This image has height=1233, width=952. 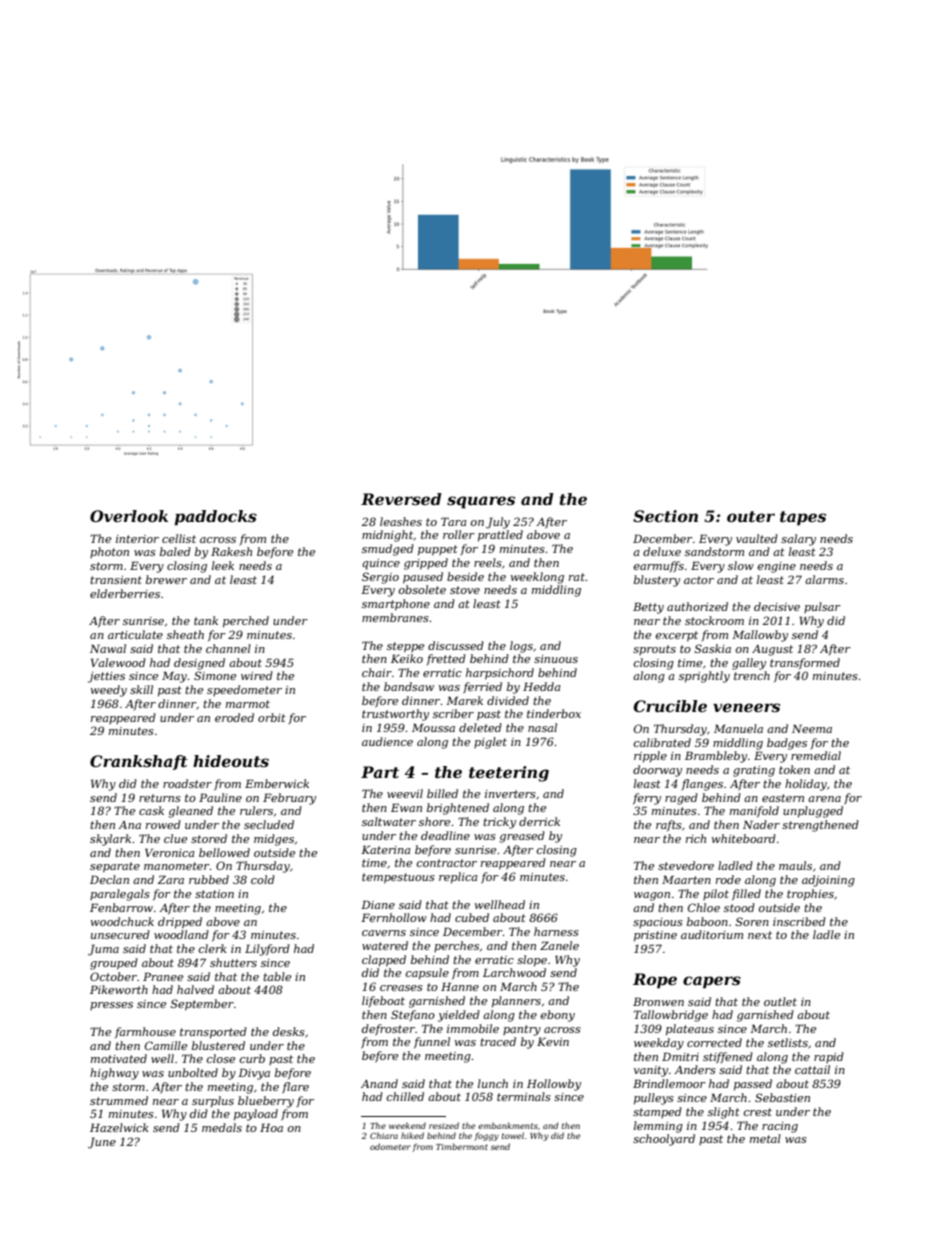 I want to click on medals, so click(x=222, y=1127).
